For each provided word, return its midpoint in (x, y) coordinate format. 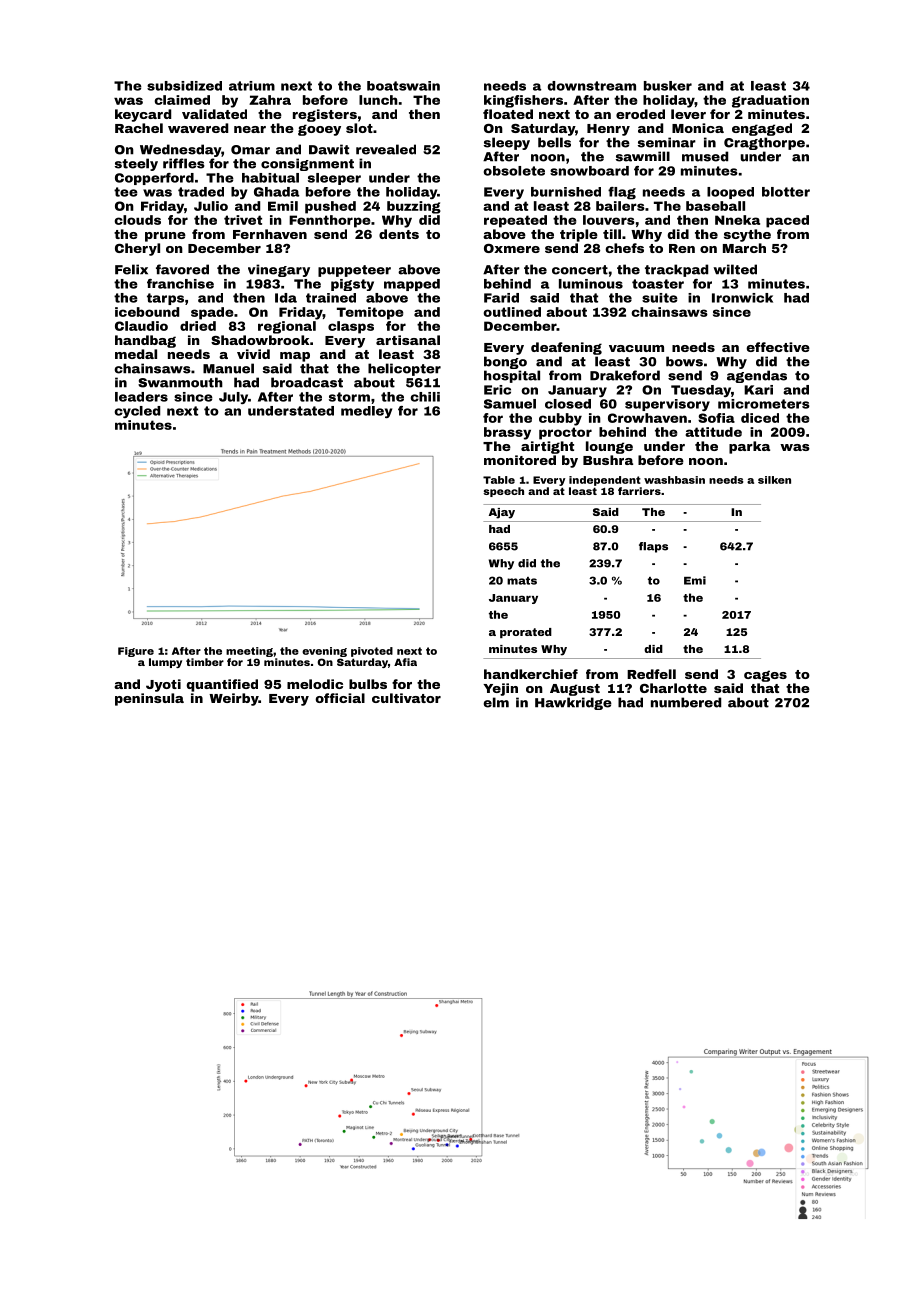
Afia (405, 662)
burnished (566, 192)
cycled (137, 412)
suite (660, 298)
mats (522, 581)
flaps (653, 547)
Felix (131, 269)
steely (136, 164)
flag (622, 193)
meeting (249, 652)
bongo (505, 362)
